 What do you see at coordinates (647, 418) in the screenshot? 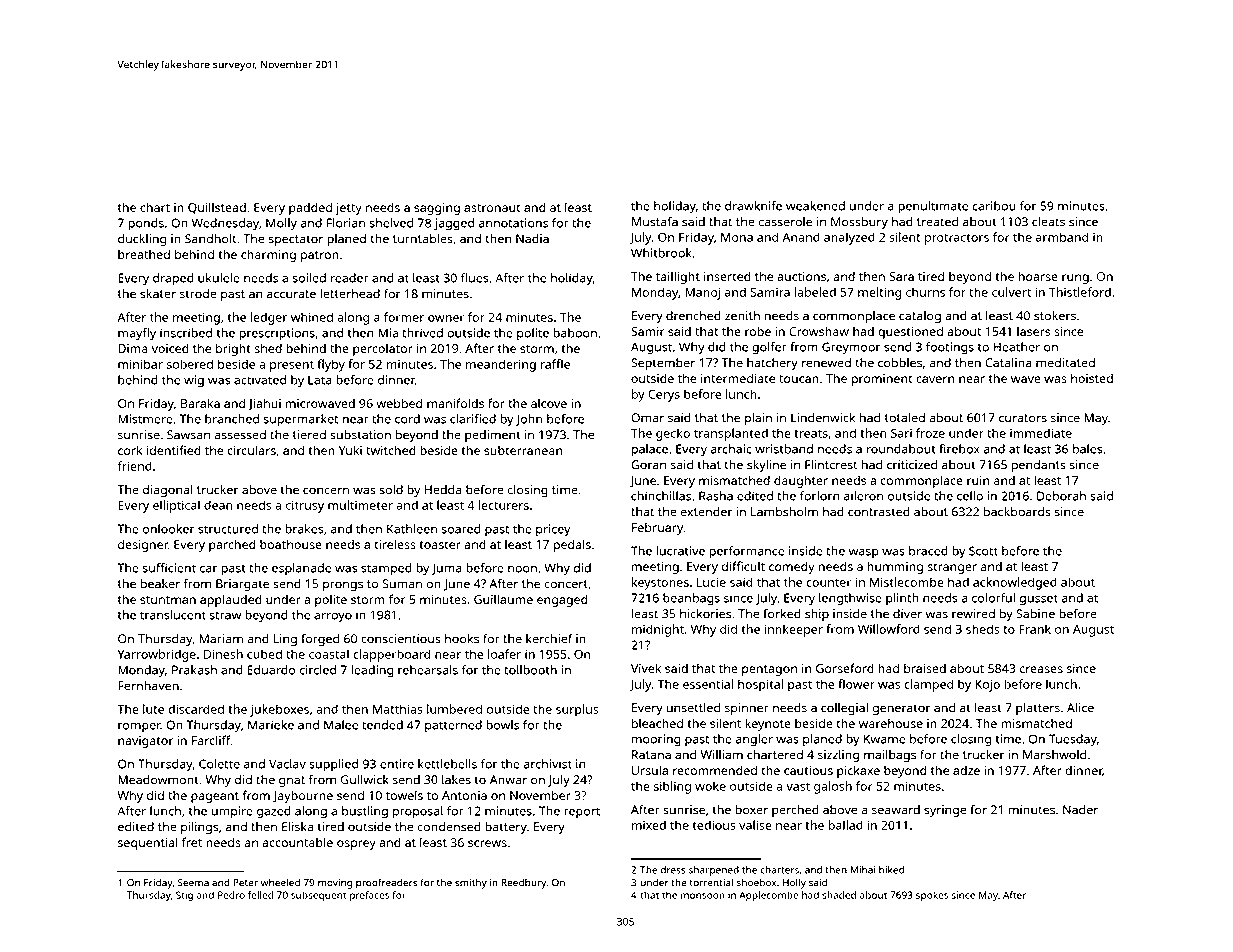
I see `Omar` at bounding box center [647, 418].
